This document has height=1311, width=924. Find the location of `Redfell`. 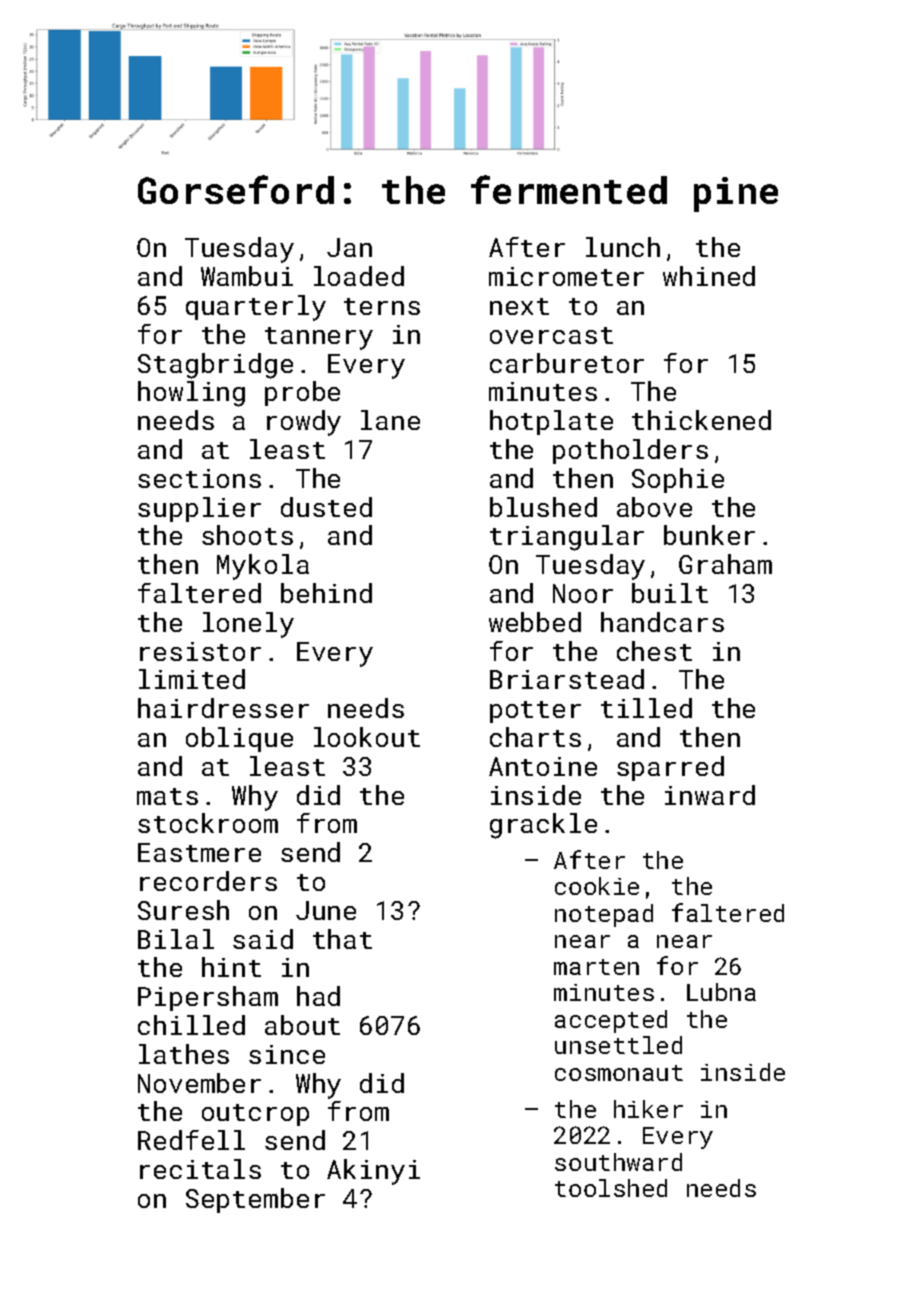

Redfell is located at coordinates (191, 1140).
